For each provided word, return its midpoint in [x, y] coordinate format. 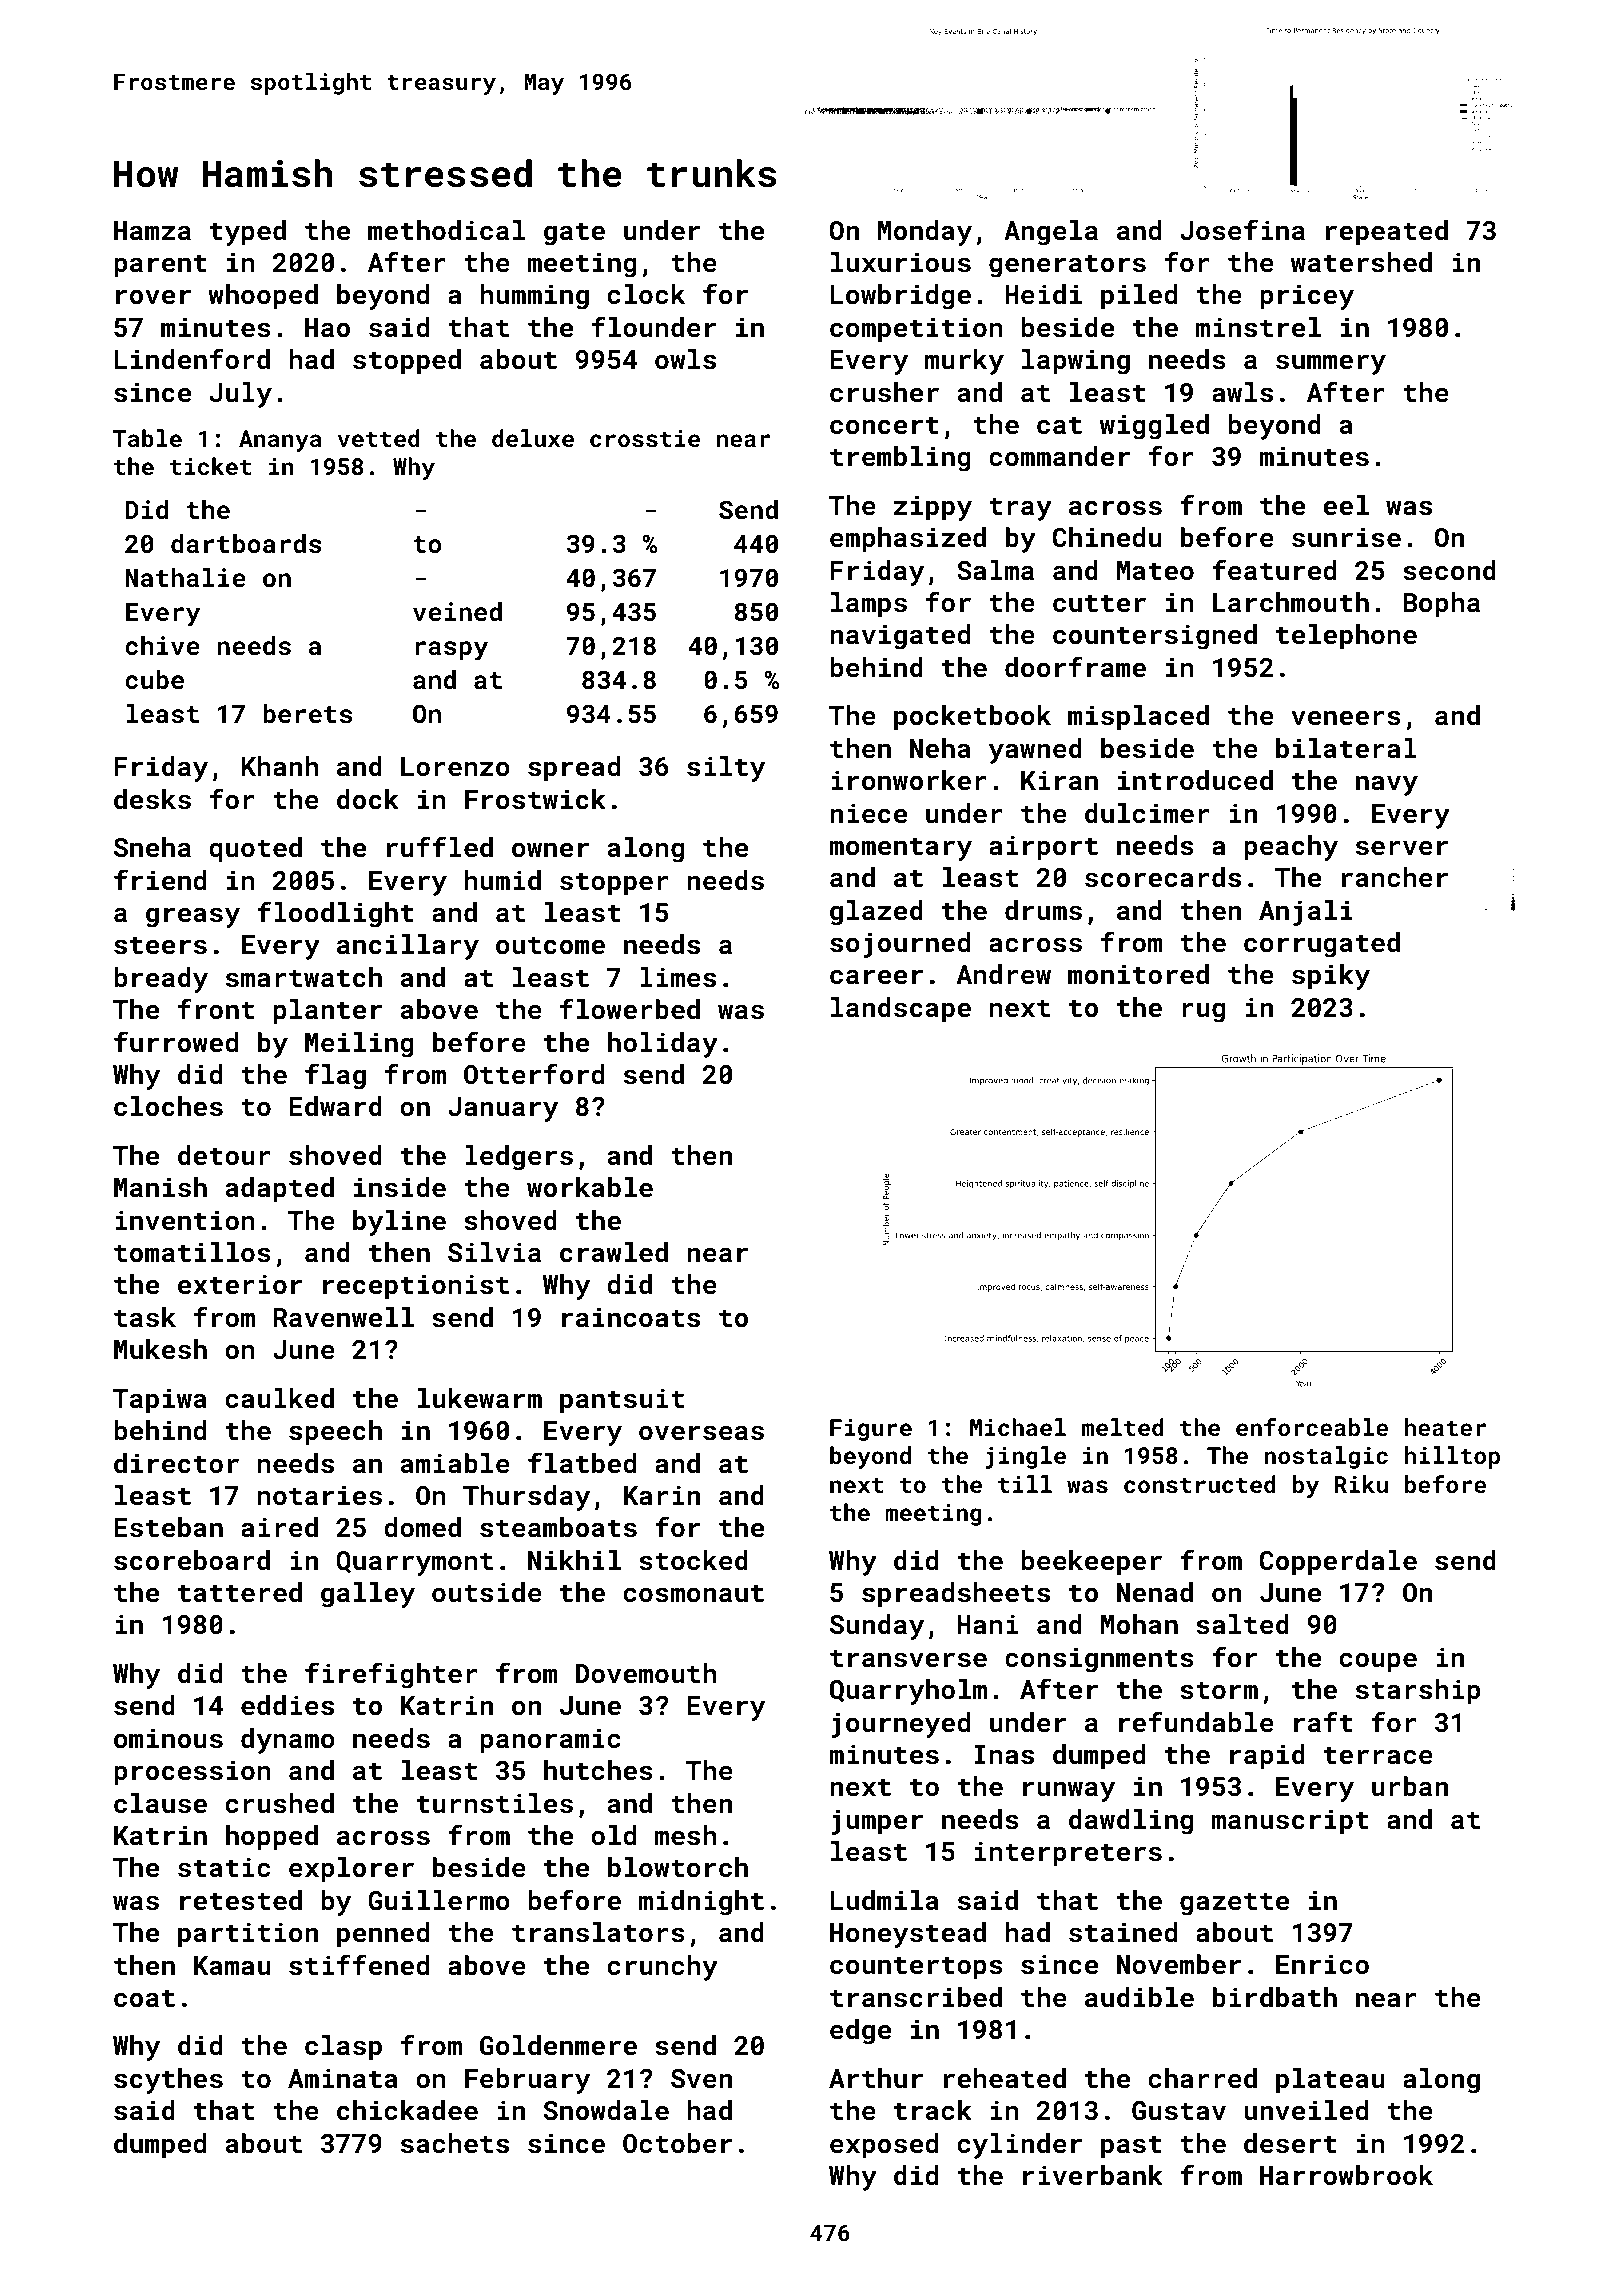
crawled [614, 1252]
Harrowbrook [1346, 2175]
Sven [701, 2078]
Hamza [152, 230]
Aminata [343, 2078]
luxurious [901, 262]
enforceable [1312, 1427]
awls [1242, 392]
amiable [455, 1463]
